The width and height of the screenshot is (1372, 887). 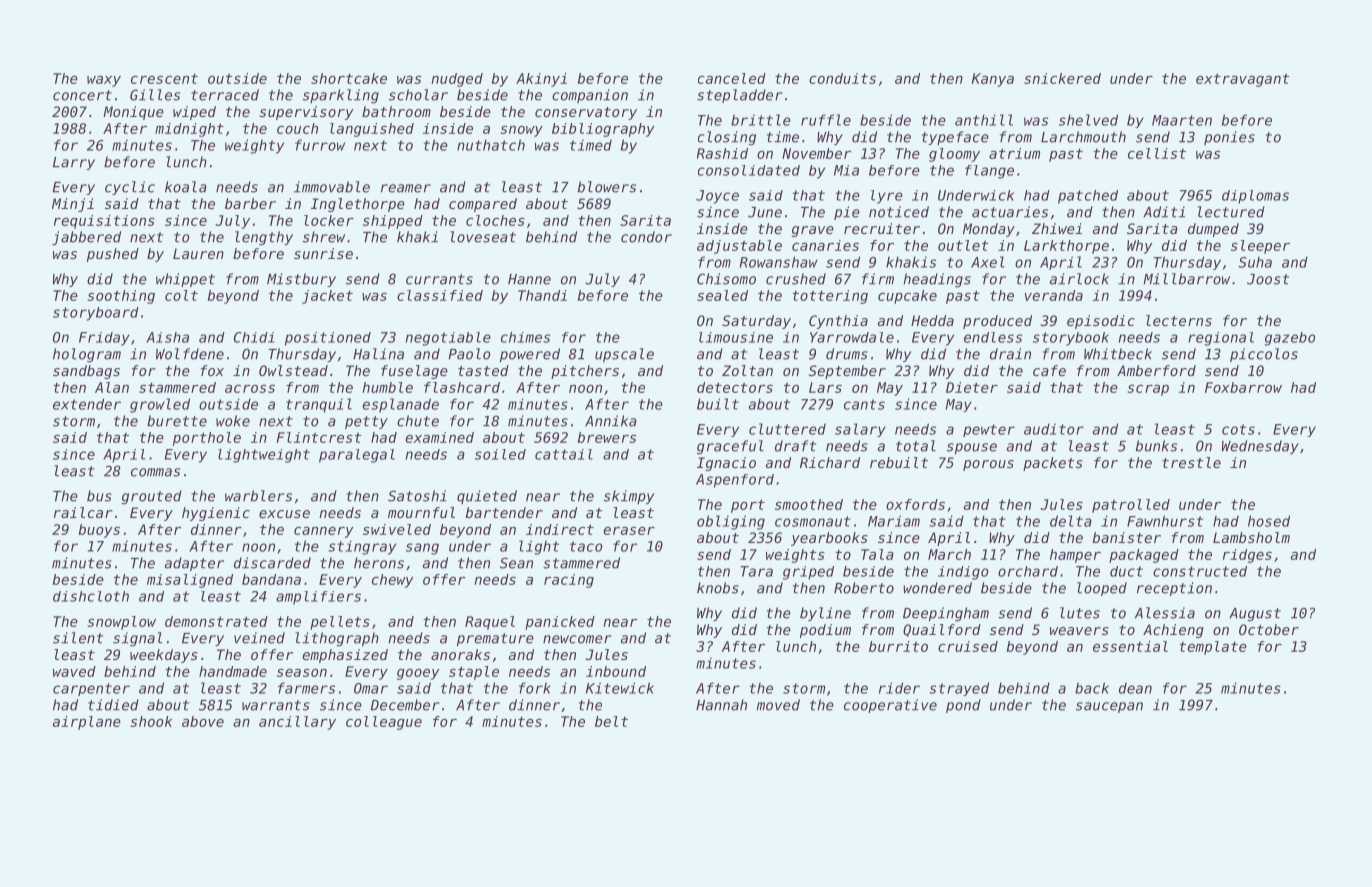 What do you see at coordinates (104, 81) in the screenshot?
I see `waxy` at bounding box center [104, 81].
